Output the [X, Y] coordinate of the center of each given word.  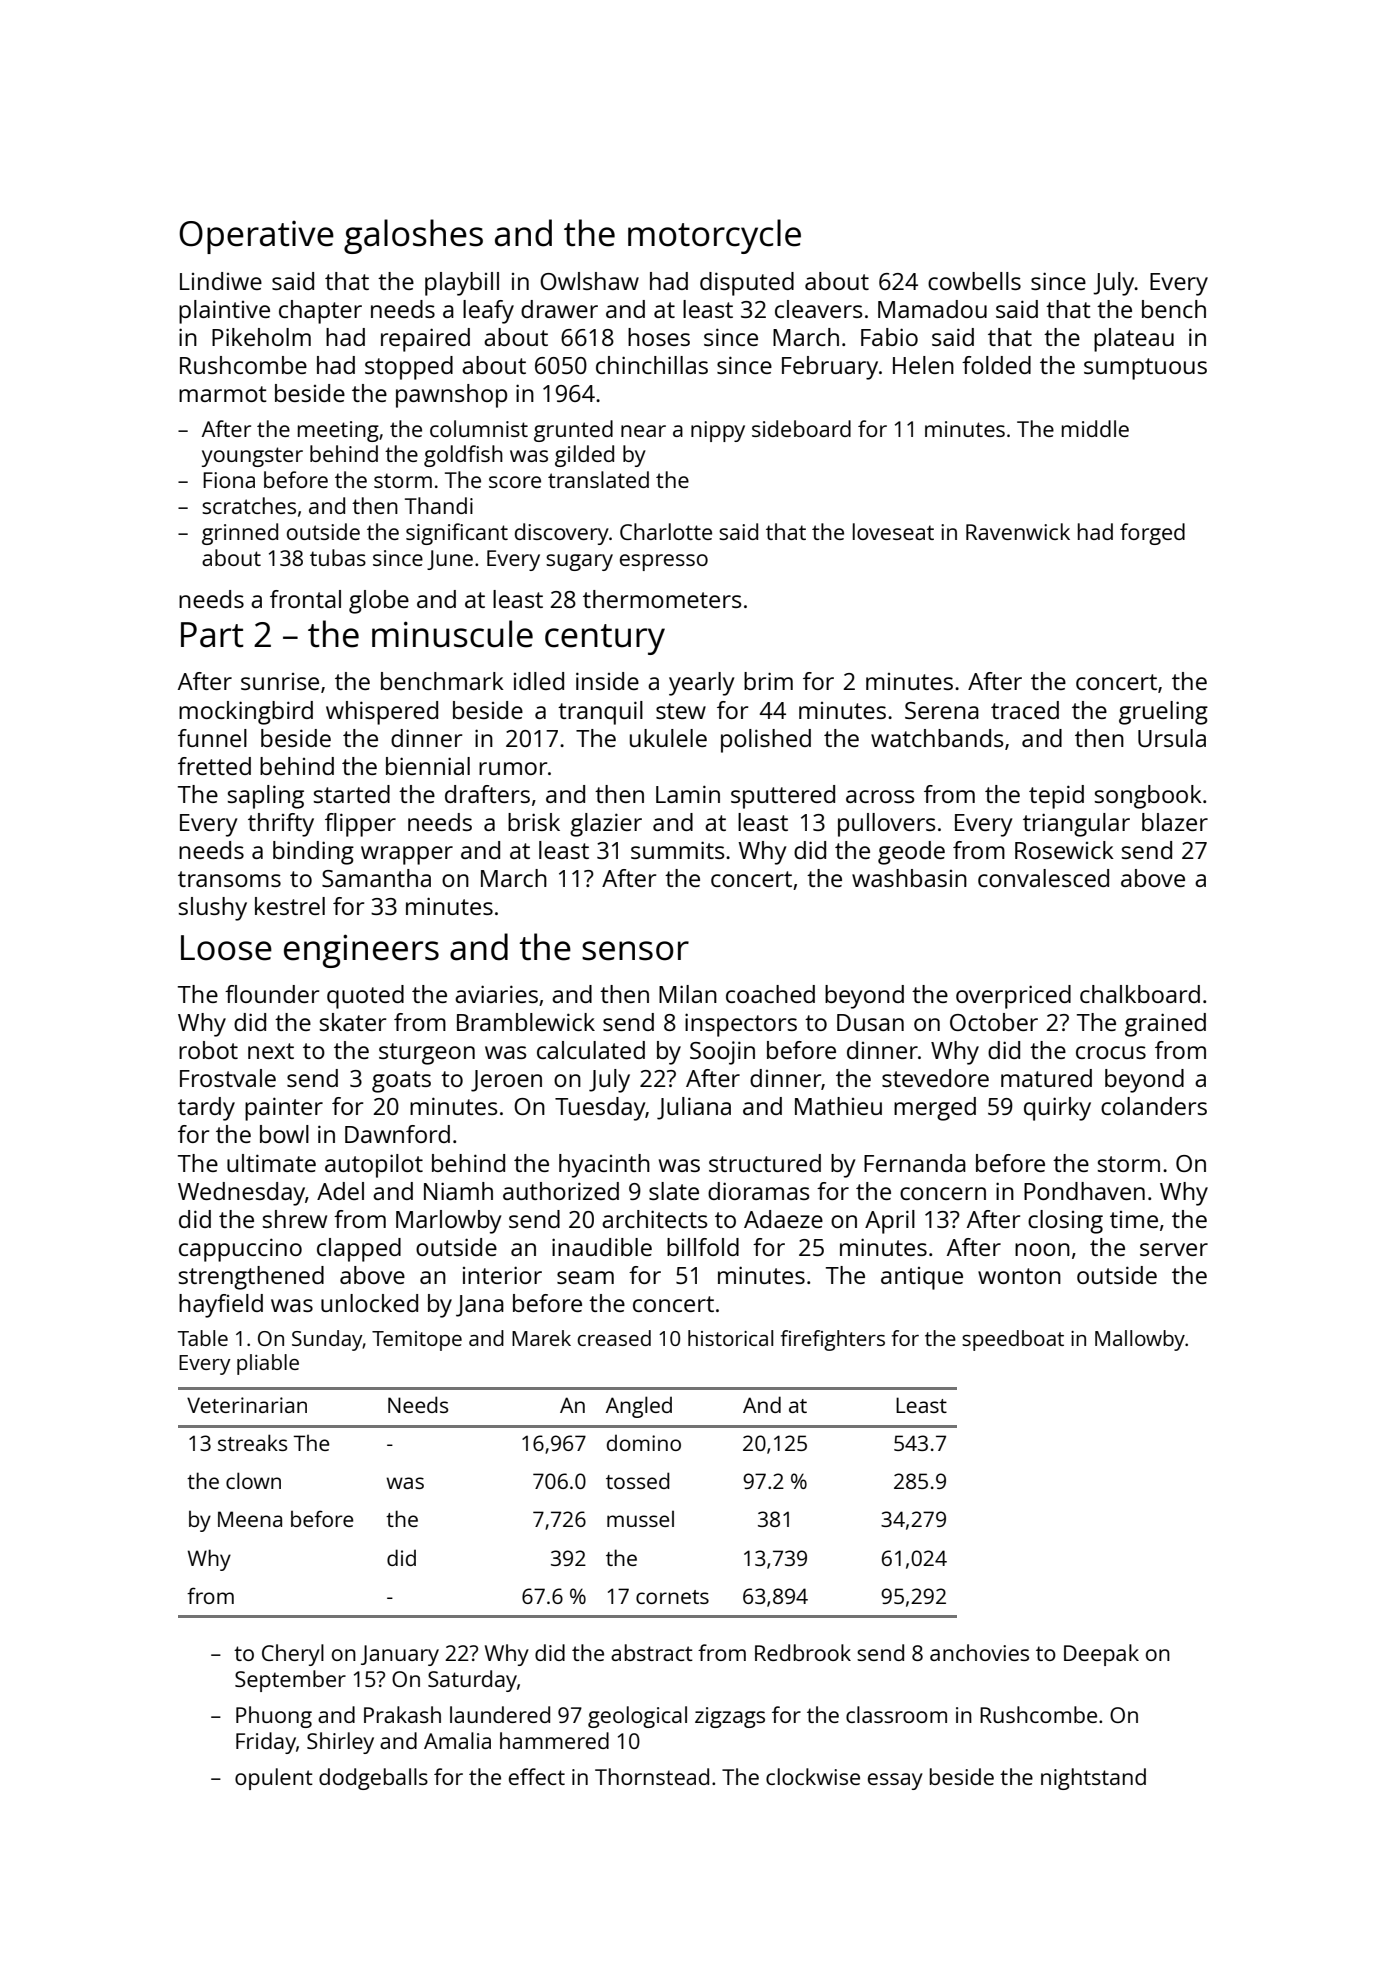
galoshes [413, 236]
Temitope [417, 1341]
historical [730, 1338]
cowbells [974, 281]
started [352, 794]
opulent [274, 1779]
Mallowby [1140, 1340]
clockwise [813, 1776]
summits [678, 850]
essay [895, 1781]
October [994, 1022]
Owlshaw [589, 281]
